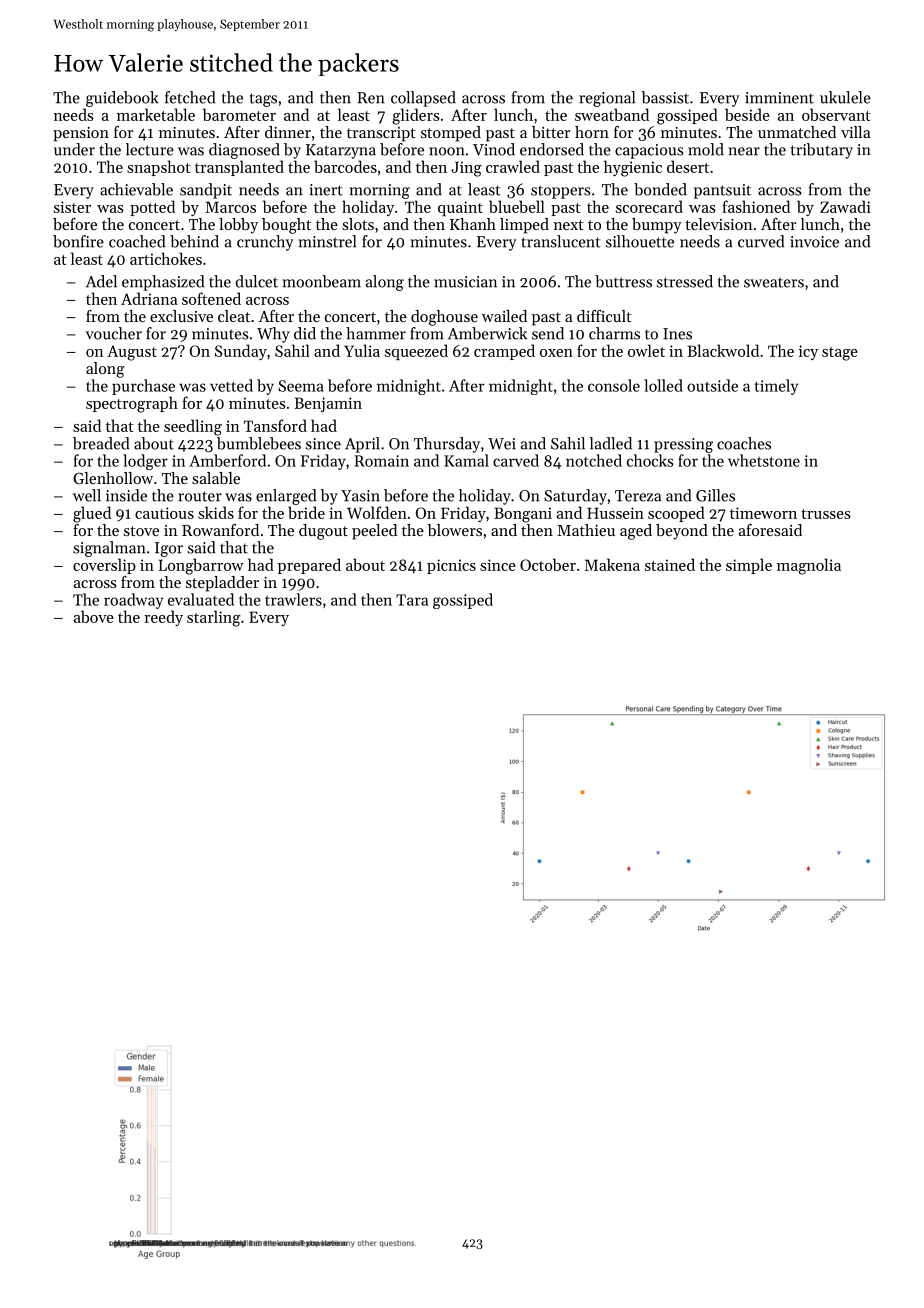 The image size is (924, 1308). Describe the element at coordinates (840, 354) in the image. I see `stage` at that location.
